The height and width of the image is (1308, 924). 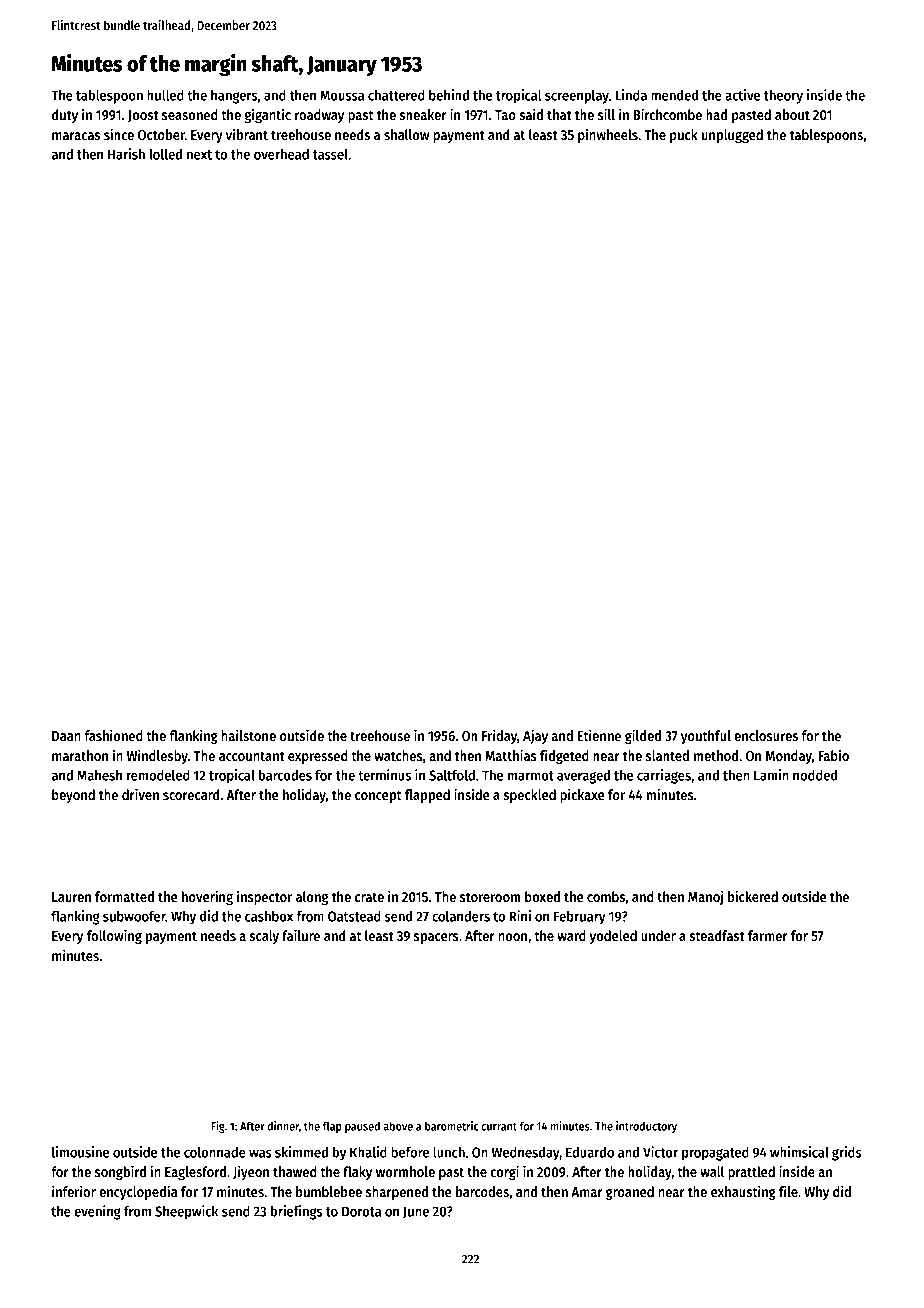 I want to click on limousine, so click(x=80, y=1152).
